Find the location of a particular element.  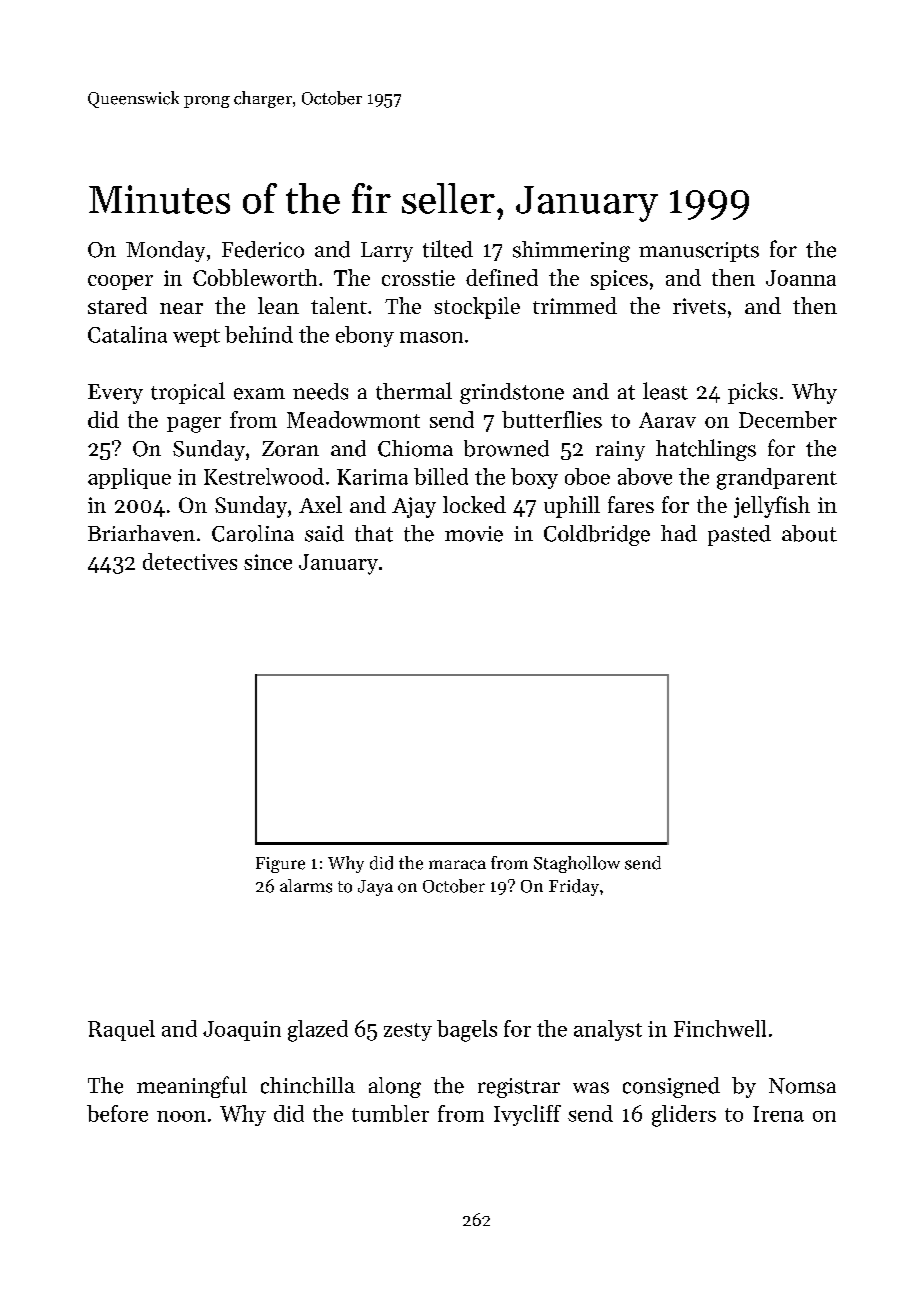

browned is located at coordinates (506, 448).
